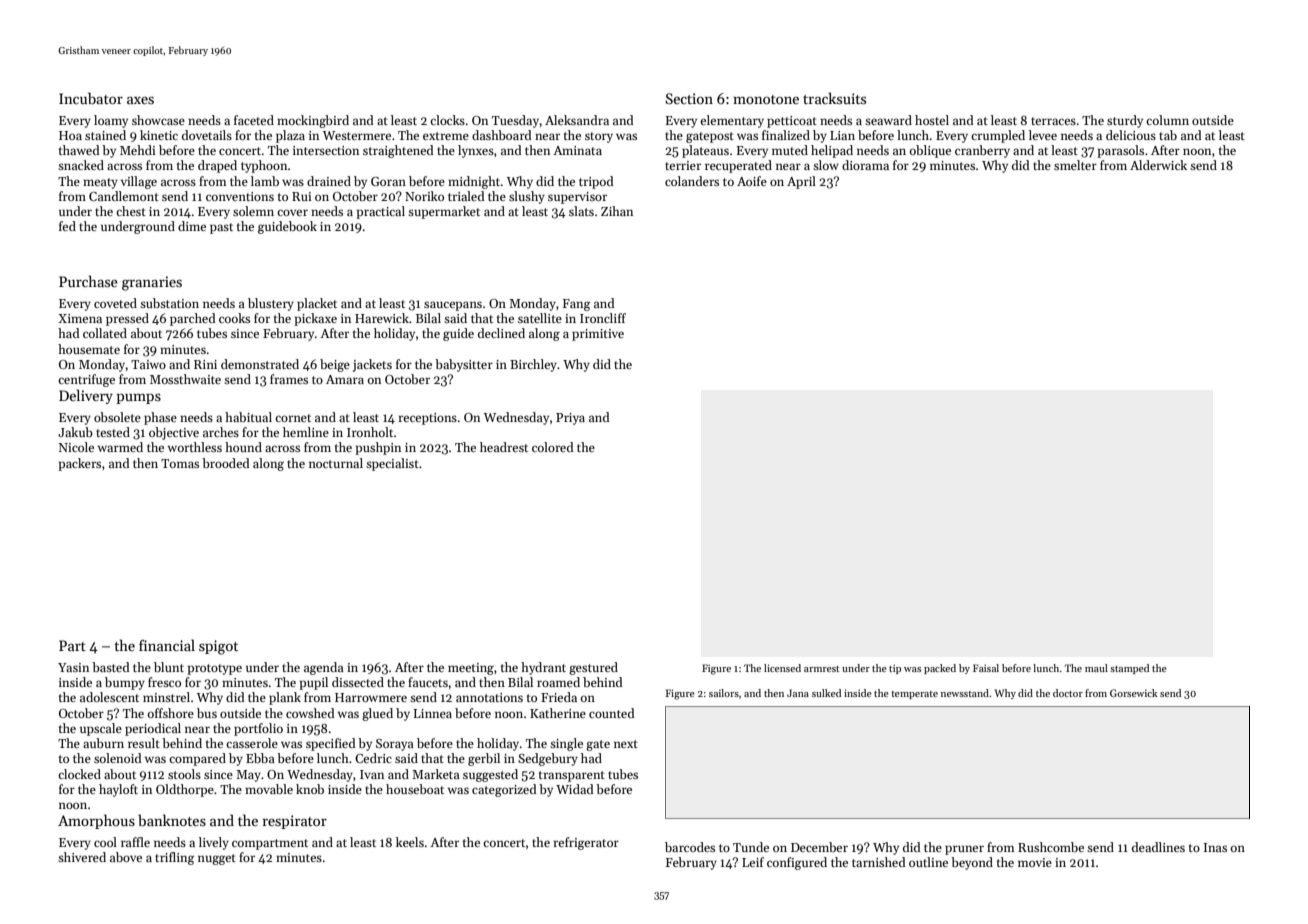 The width and height of the screenshot is (1308, 924). I want to click on Incubator, so click(91, 98).
